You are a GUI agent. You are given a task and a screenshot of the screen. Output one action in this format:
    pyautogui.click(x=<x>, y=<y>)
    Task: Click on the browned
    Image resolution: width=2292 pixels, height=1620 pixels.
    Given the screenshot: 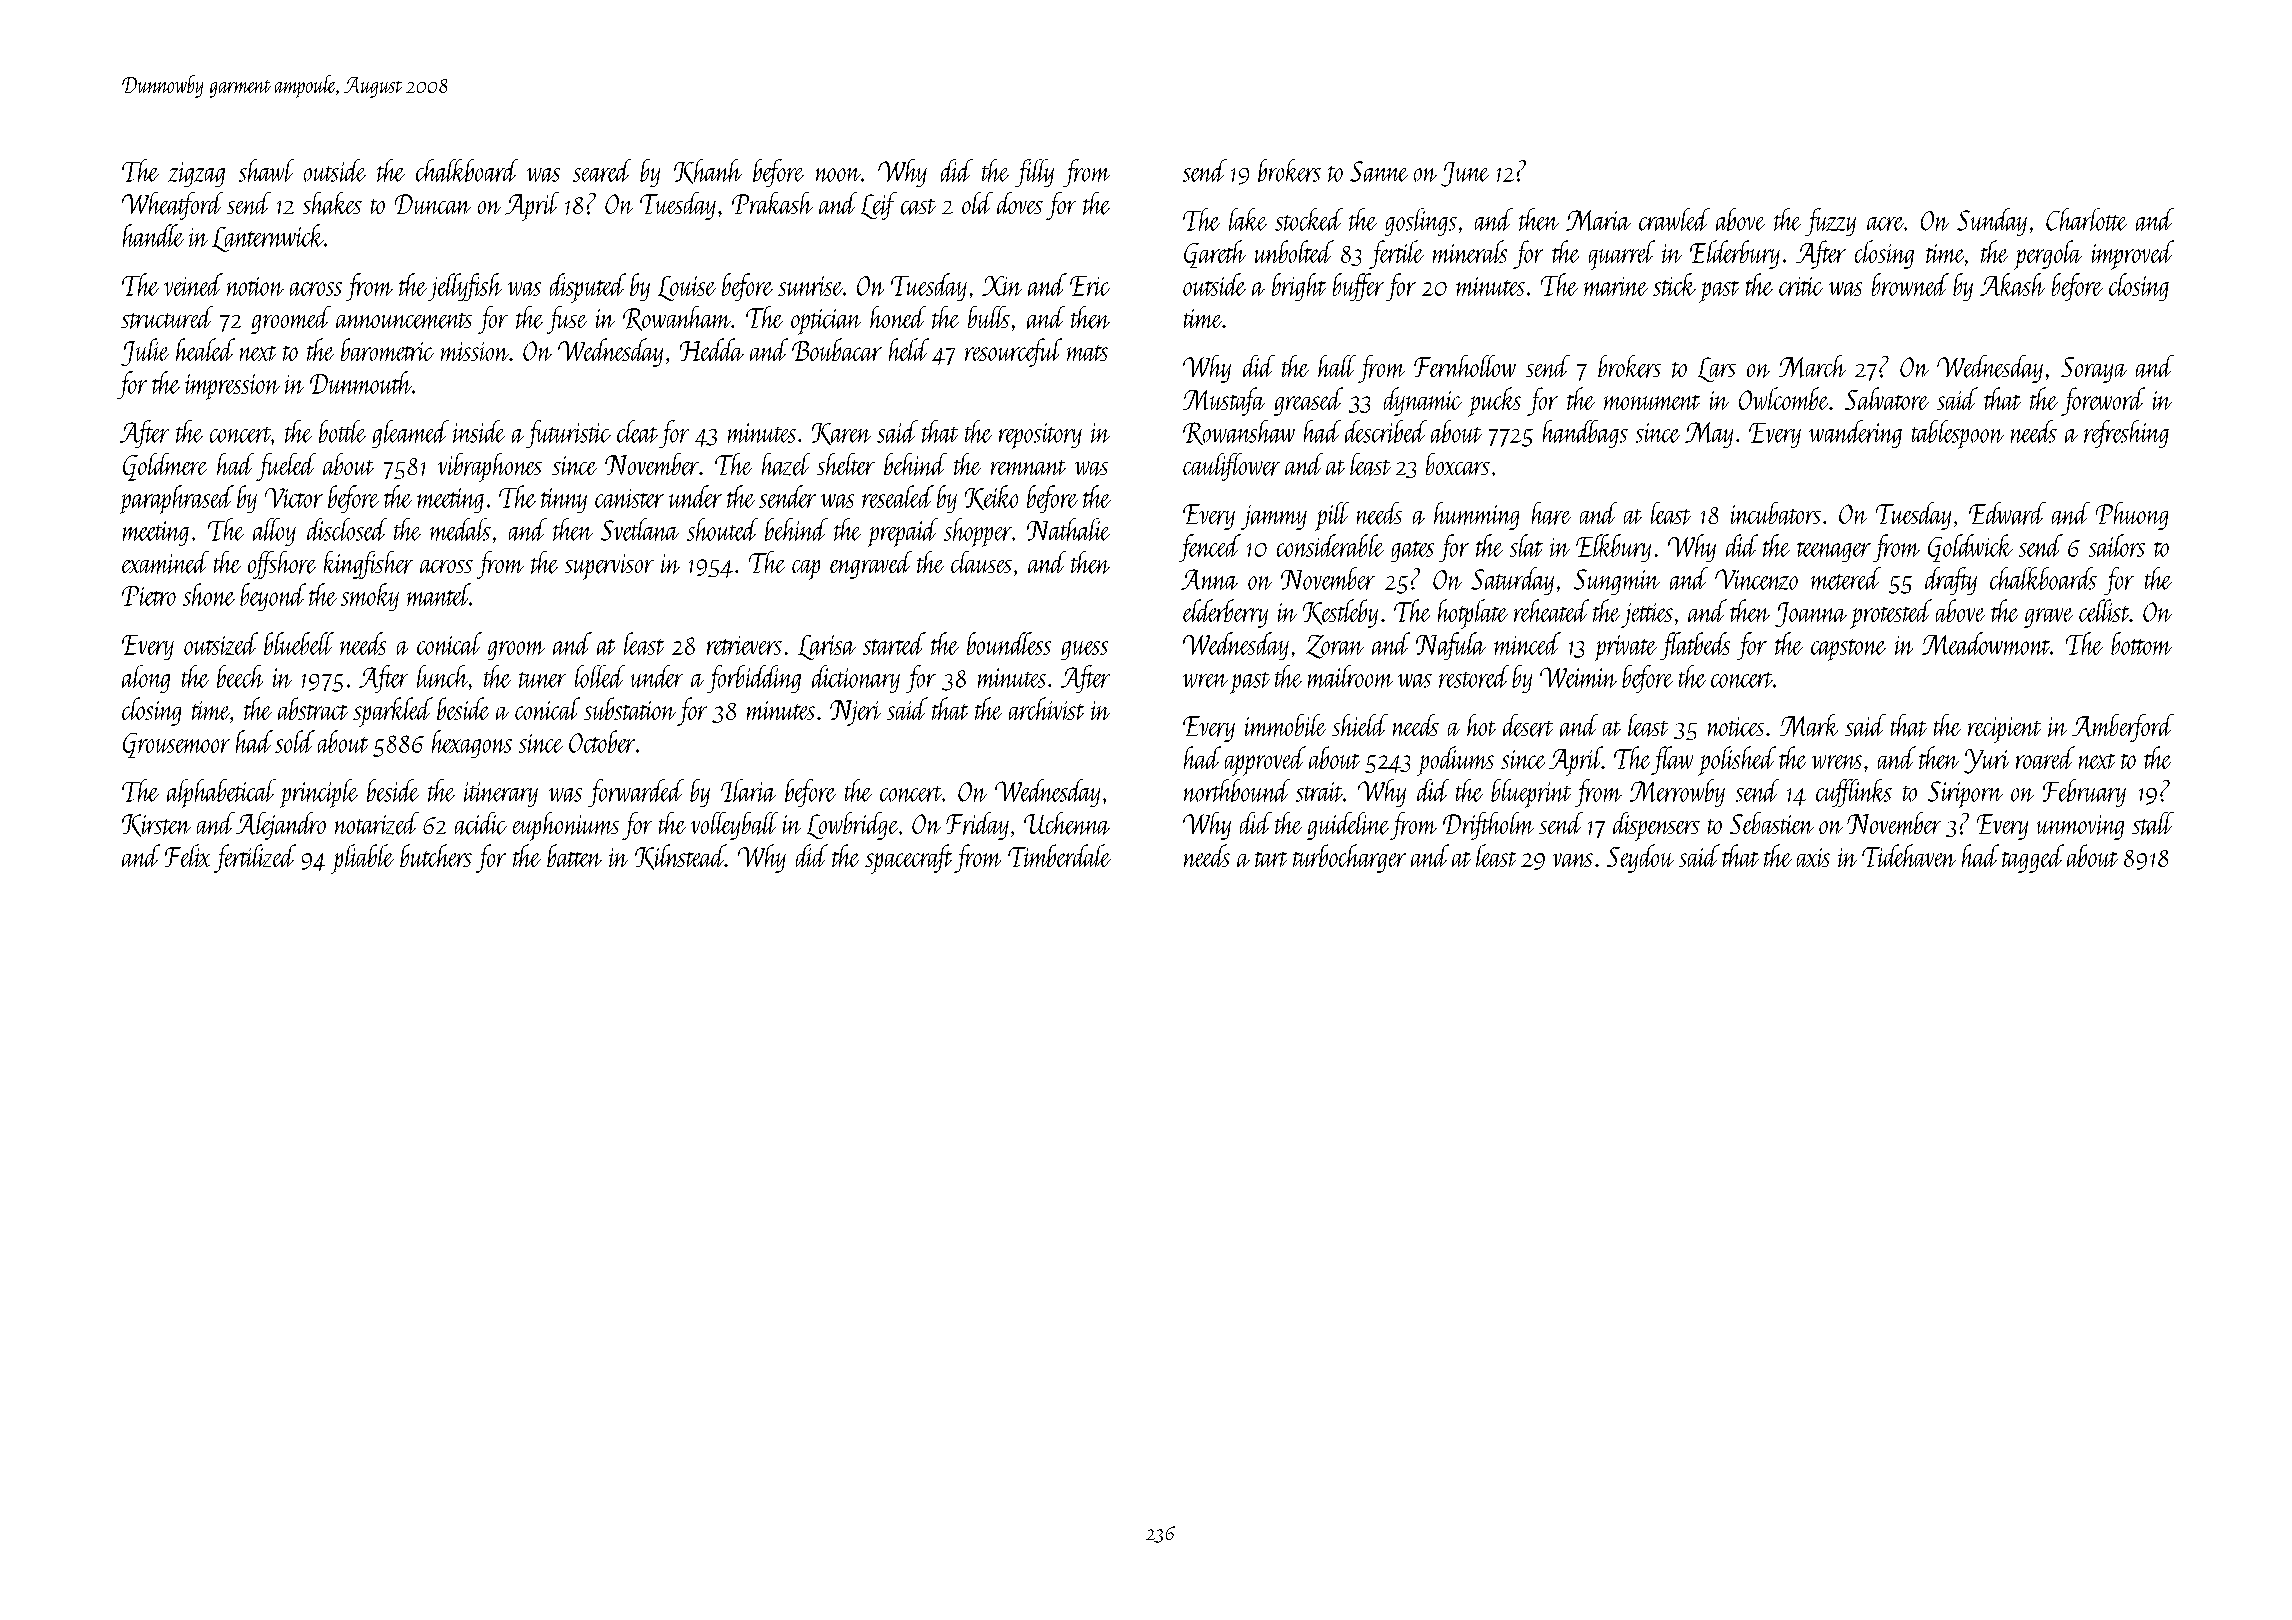 What is the action you would take?
    pyautogui.click(x=1910, y=284)
